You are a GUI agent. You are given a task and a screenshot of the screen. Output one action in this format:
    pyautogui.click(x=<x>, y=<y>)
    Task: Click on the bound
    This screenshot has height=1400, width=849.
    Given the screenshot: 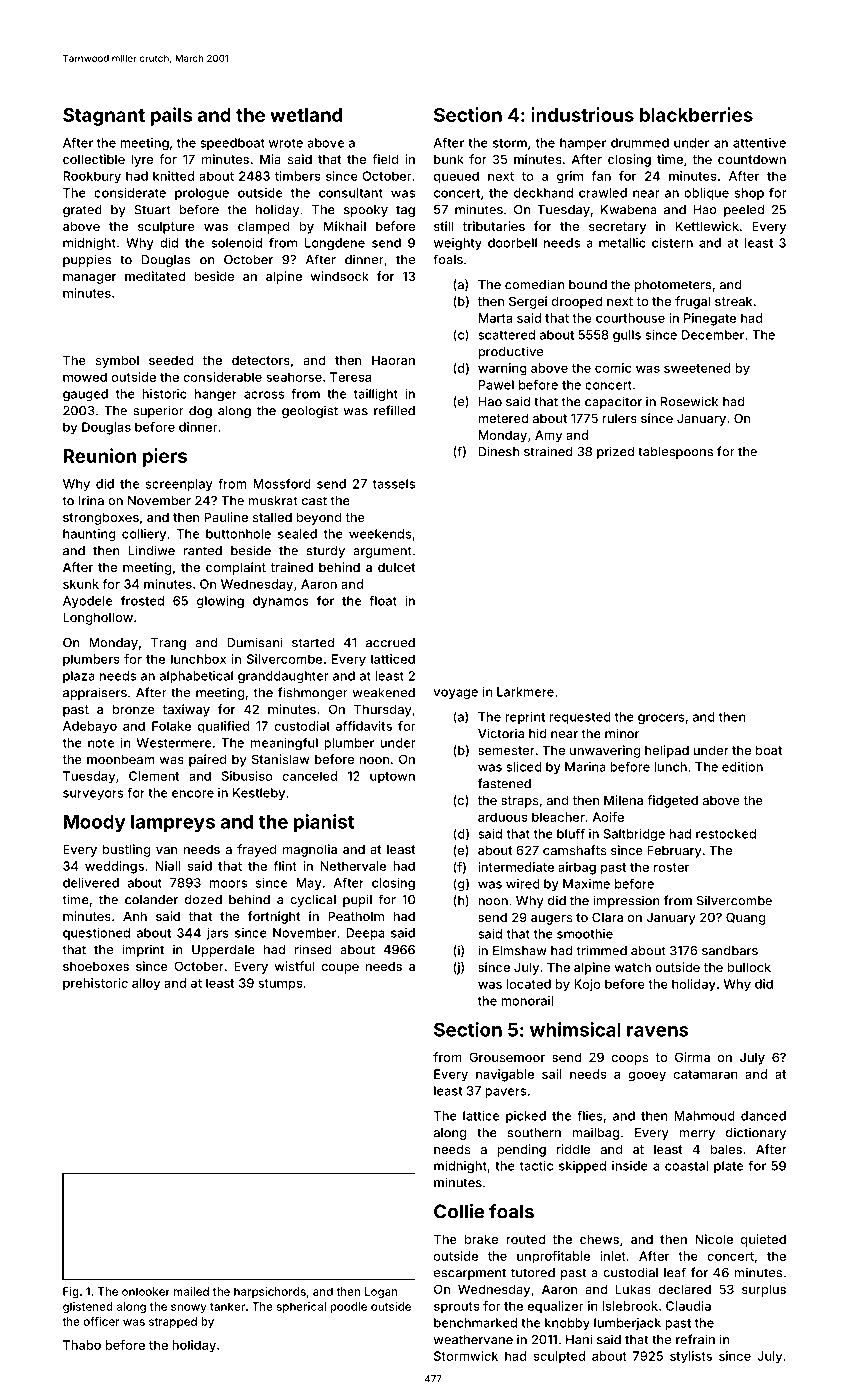 What is the action you would take?
    pyautogui.click(x=588, y=285)
